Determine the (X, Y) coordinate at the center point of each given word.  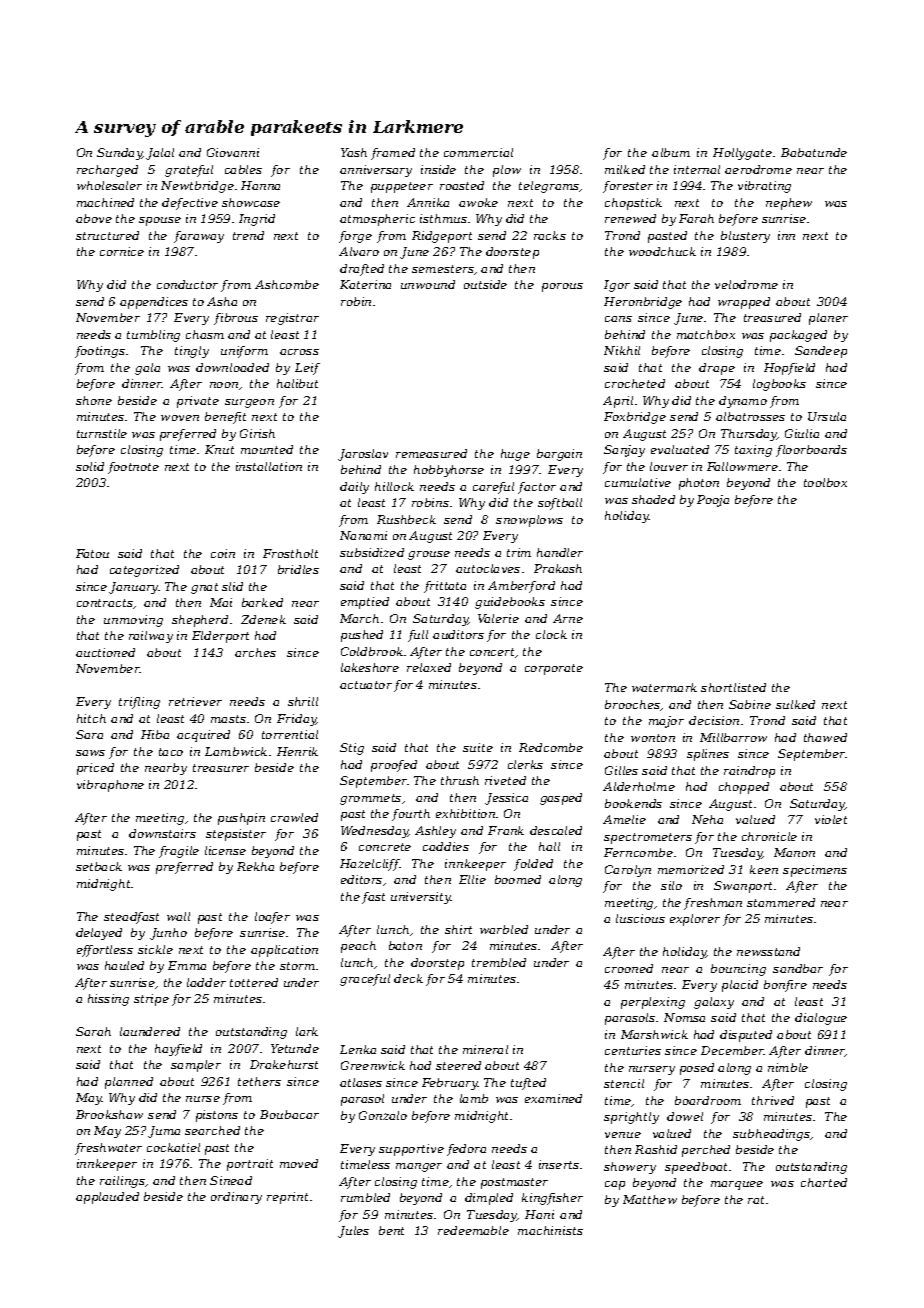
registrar (292, 319)
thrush (460, 780)
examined (553, 1098)
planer (828, 319)
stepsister (236, 835)
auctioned (105, 652)
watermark (664, 687)
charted (824, 1182)
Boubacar (289, 1114)
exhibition (465, 813)
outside (485, 284)
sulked (795, 704)
